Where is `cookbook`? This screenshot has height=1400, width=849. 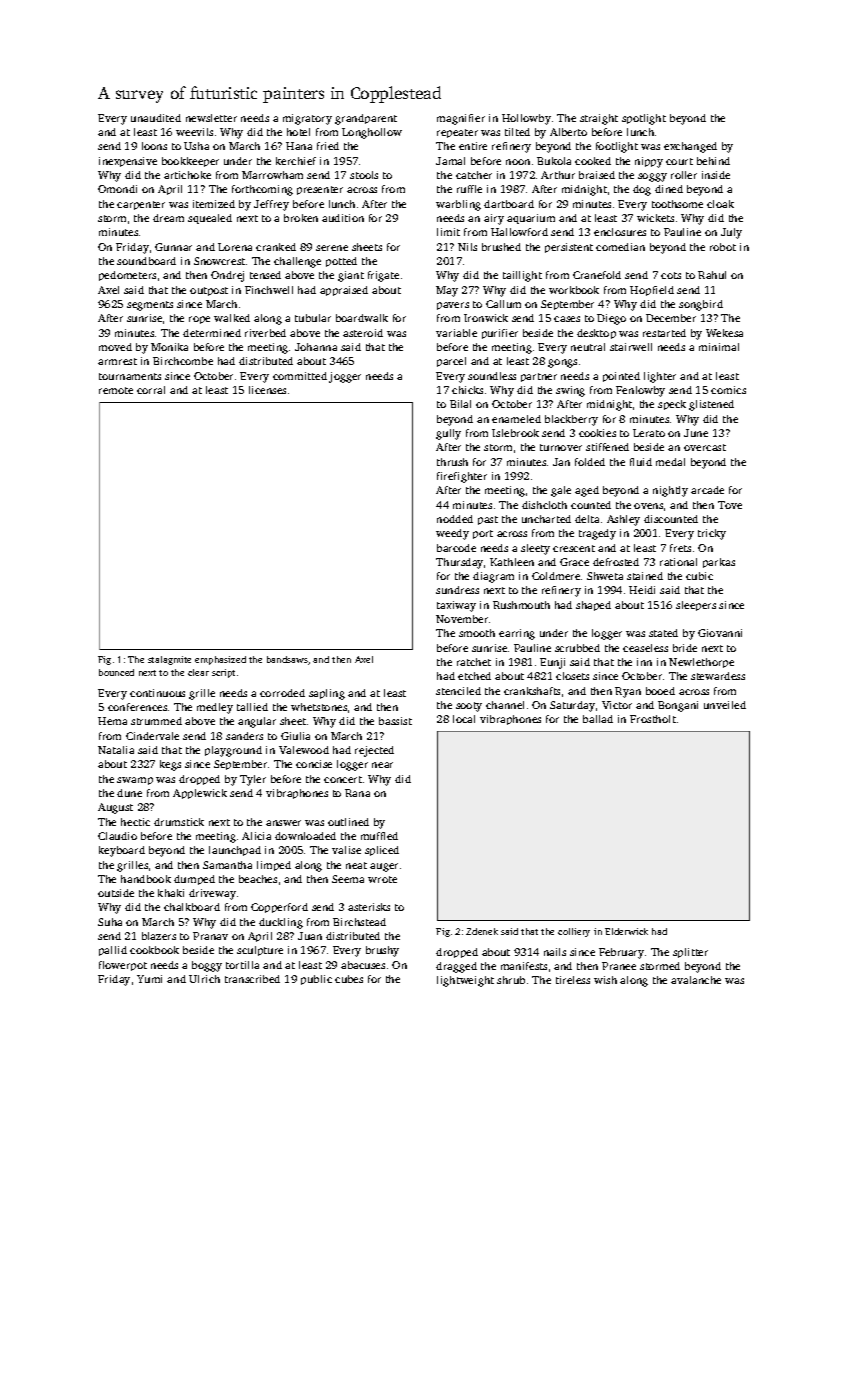 cookbook is located at coordinates (154, 950).
